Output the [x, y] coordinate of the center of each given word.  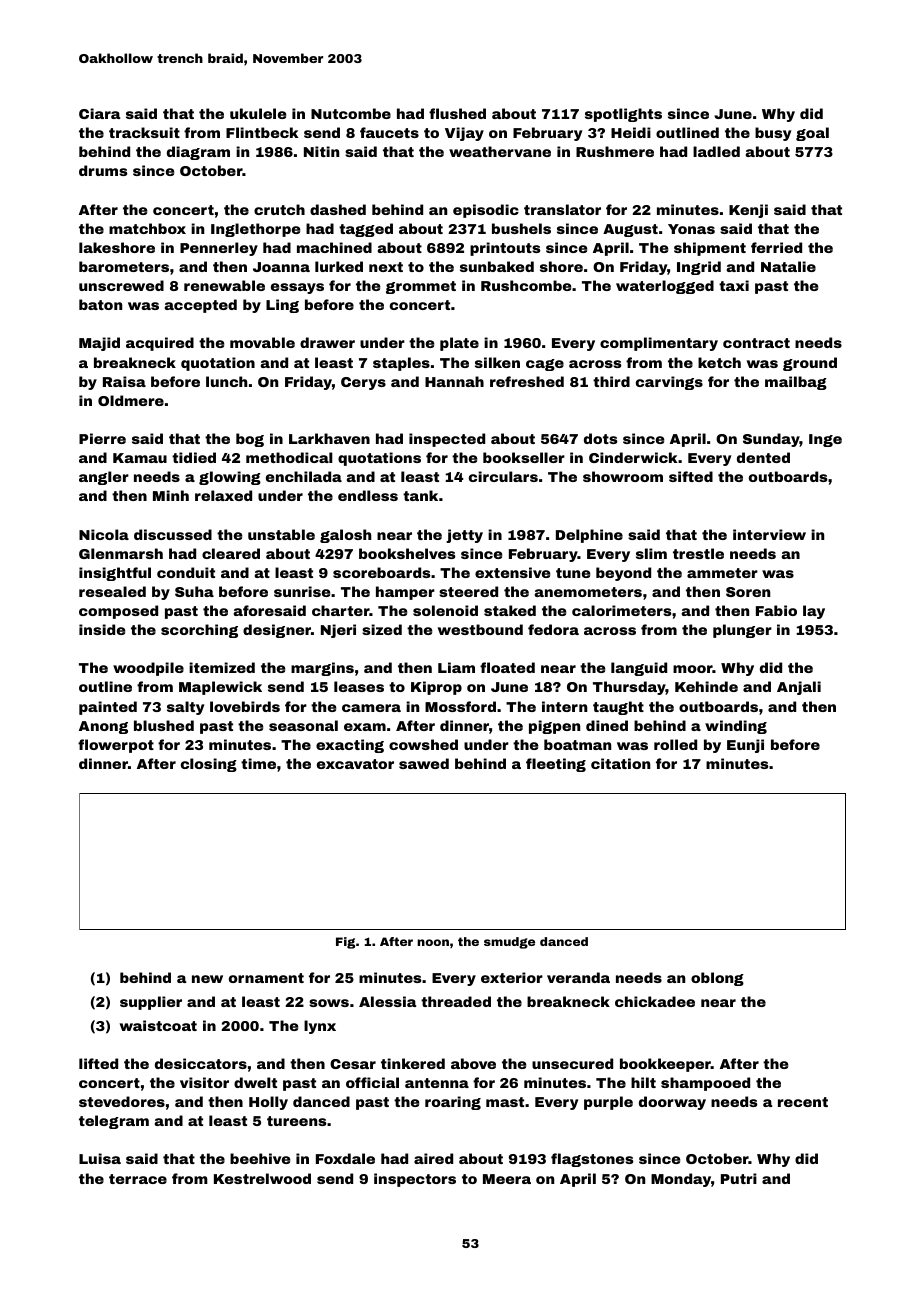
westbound [480, 629]
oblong [717, 979]
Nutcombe [351, 113]
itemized [222, 667]
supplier [151, 1003]
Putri [739, 1178]
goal [812, 134]
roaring [453, 1103]
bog [250, 440]
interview [769, 534]
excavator [355, 764]
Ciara [99, 113]
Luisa [100, 1158]
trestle [698, 553]
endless [368, 495]
